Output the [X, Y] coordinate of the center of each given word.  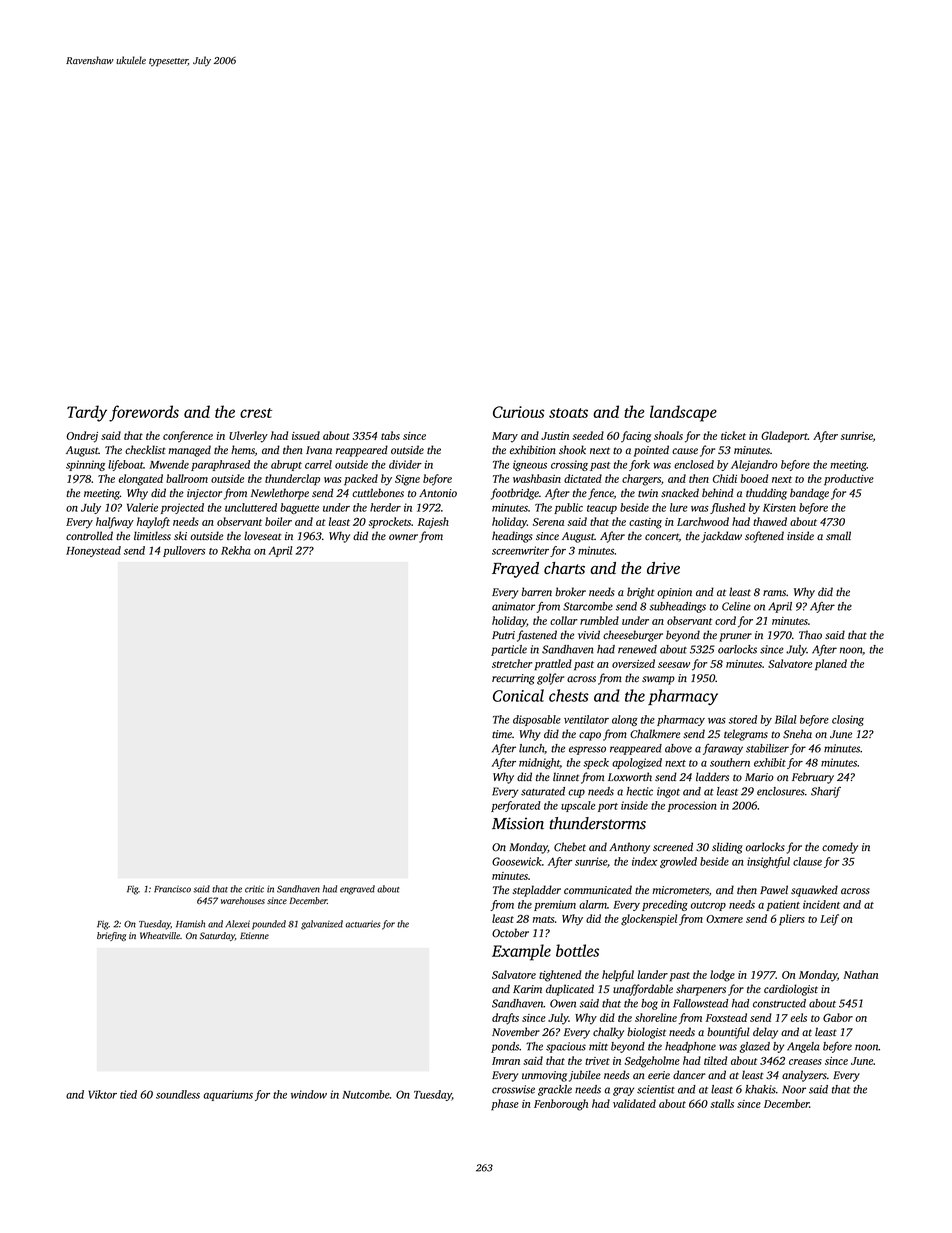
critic [254, 889]
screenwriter [520, 550]
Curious [519, 412]
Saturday [217, 936]
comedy [840, 848]
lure [678, 507]
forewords [144, 413]
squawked [814, 891]
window [309, 1094]
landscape [683, 413]
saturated [543, 791]
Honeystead [93, 551]
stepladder [536, 891]
